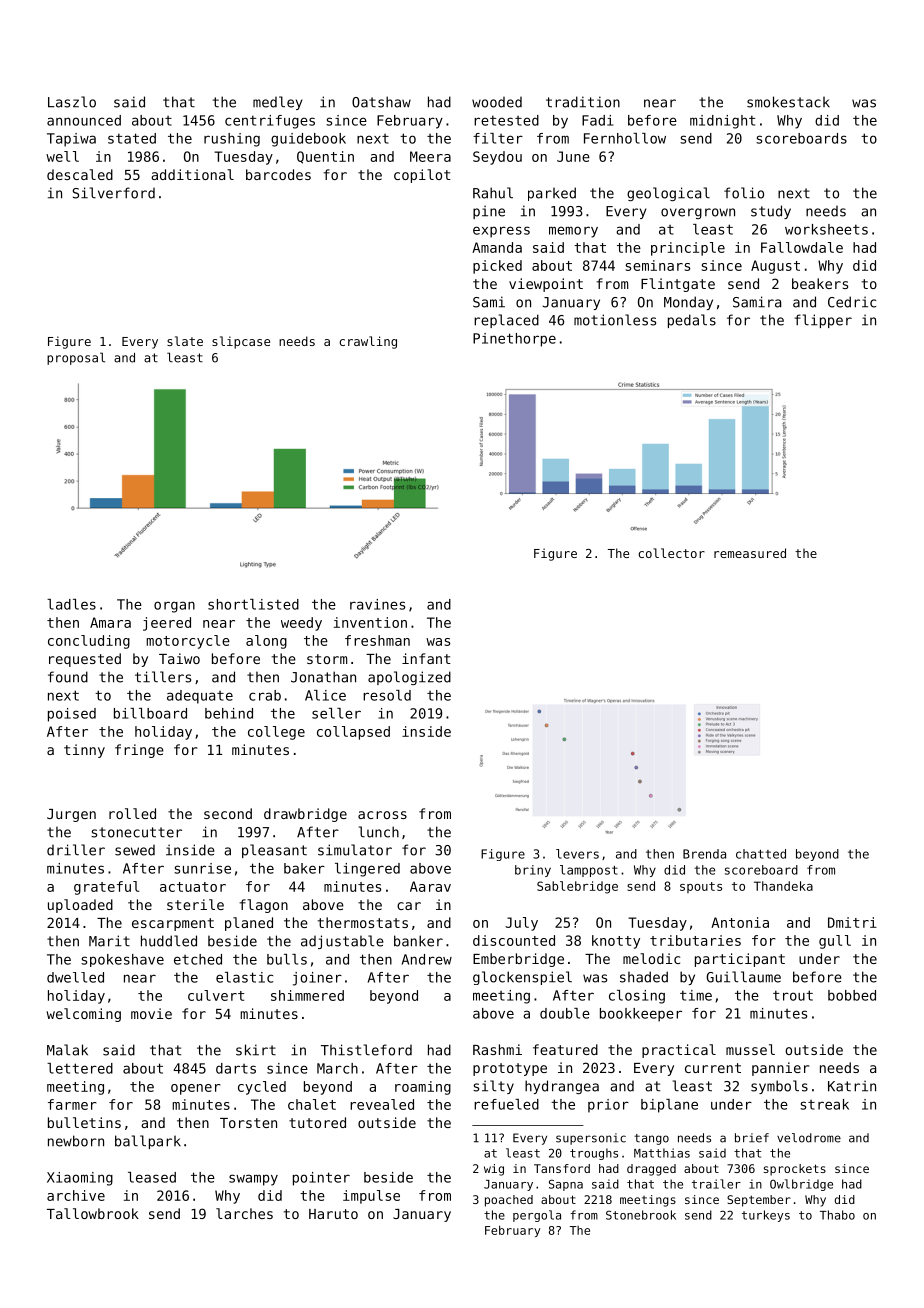 The image size is (924, 1308). Describe the element at coordinates (151, 1013) in the screenshot. I see `movie` at that location.
